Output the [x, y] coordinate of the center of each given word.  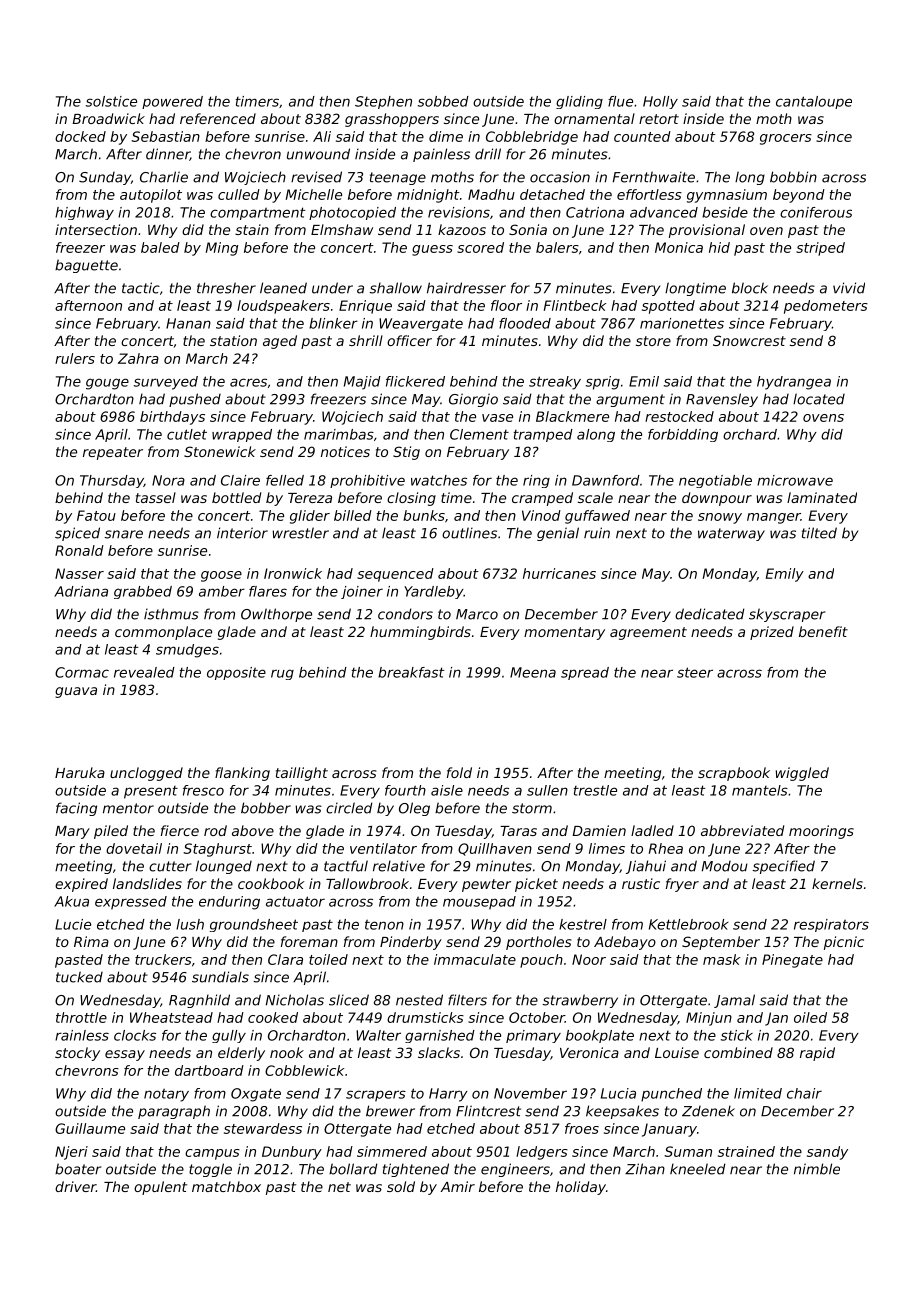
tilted [819, 533]
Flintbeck [575, 305]
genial [558, 534]
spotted [668, 307]
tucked [79, 977]
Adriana [81, 591]
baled [160, 247]
